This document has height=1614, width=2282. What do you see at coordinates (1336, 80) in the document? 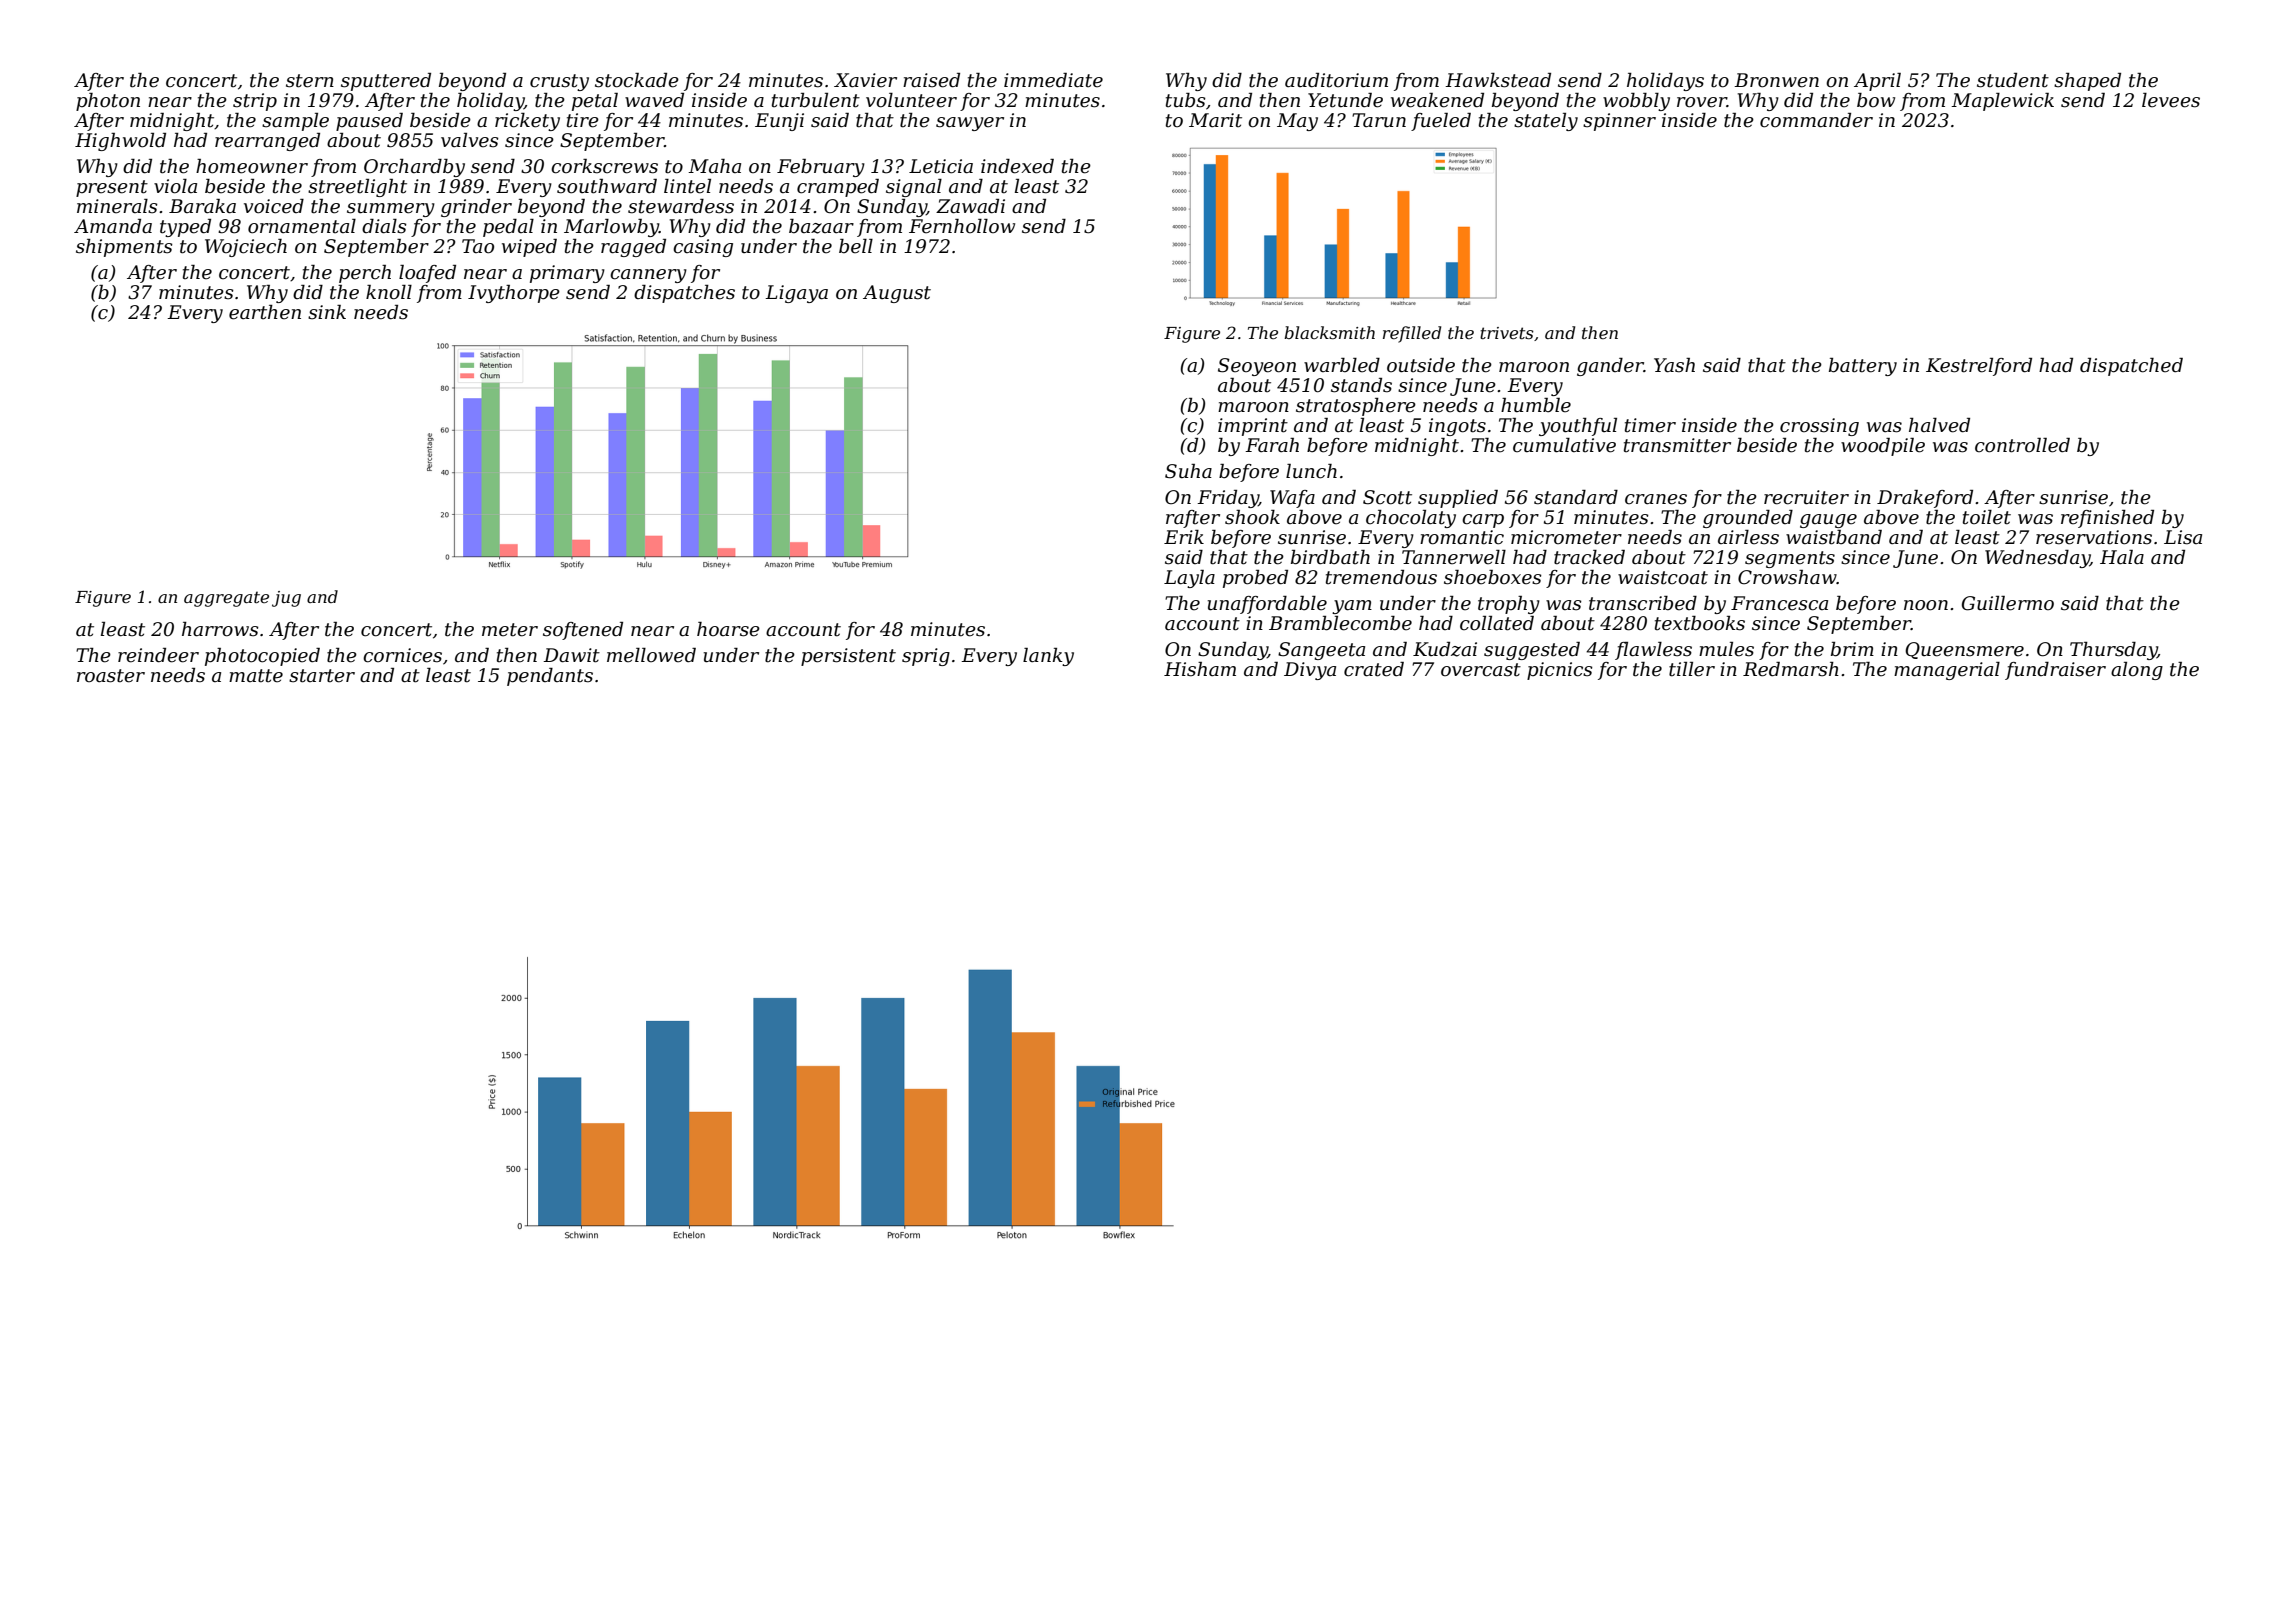
I see `auditorium` at bounding box center [1336, 80].
